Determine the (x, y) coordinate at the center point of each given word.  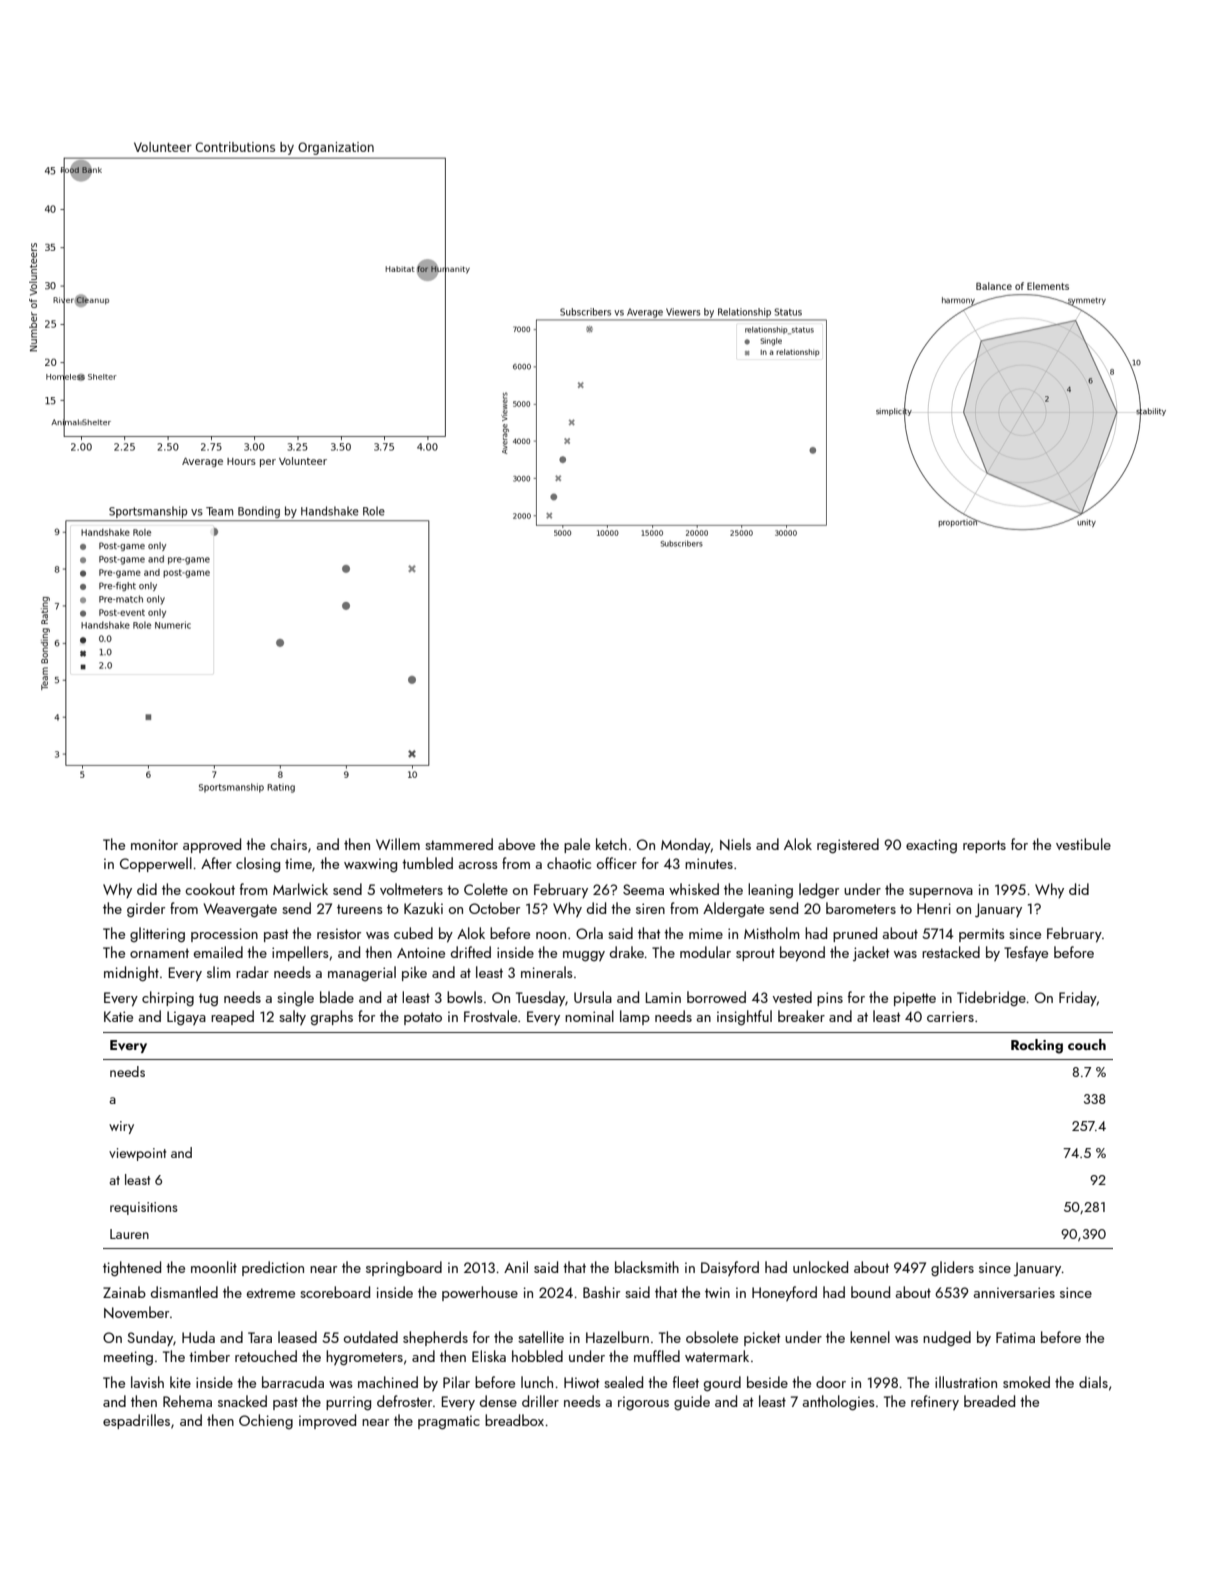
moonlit (214, 1267)
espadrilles (136, 1421)
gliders (952, 1268)
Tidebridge (991, 998)
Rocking (1037, 1046)
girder (146, 910)
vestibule (1083, 844)
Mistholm (772, 933)
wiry (121, 1127)
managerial (362, 973)
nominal (589, 1016)
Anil (516, 1267)
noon (551, 935)
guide (692, 1402)
